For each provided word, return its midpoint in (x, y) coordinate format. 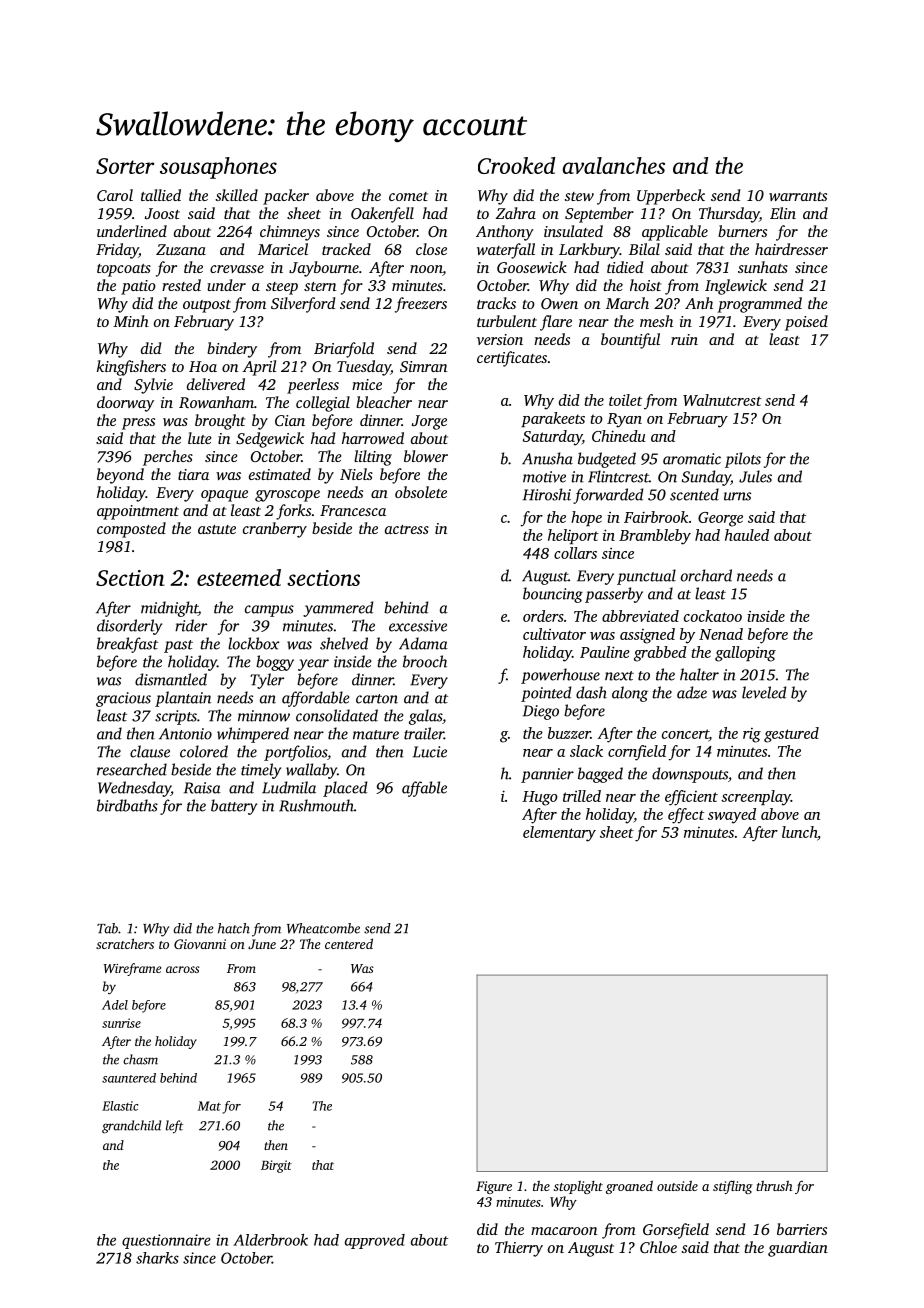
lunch (799, 832)
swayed (732, 816)
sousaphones (218, 168)
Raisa (202, 788)
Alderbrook (270, 1240)
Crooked (516, 165)
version (500, 339)
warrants (798, 196)
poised (806, 323)
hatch (234, 928)
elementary (559, 834)
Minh (131, 321)
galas (425, 717)
